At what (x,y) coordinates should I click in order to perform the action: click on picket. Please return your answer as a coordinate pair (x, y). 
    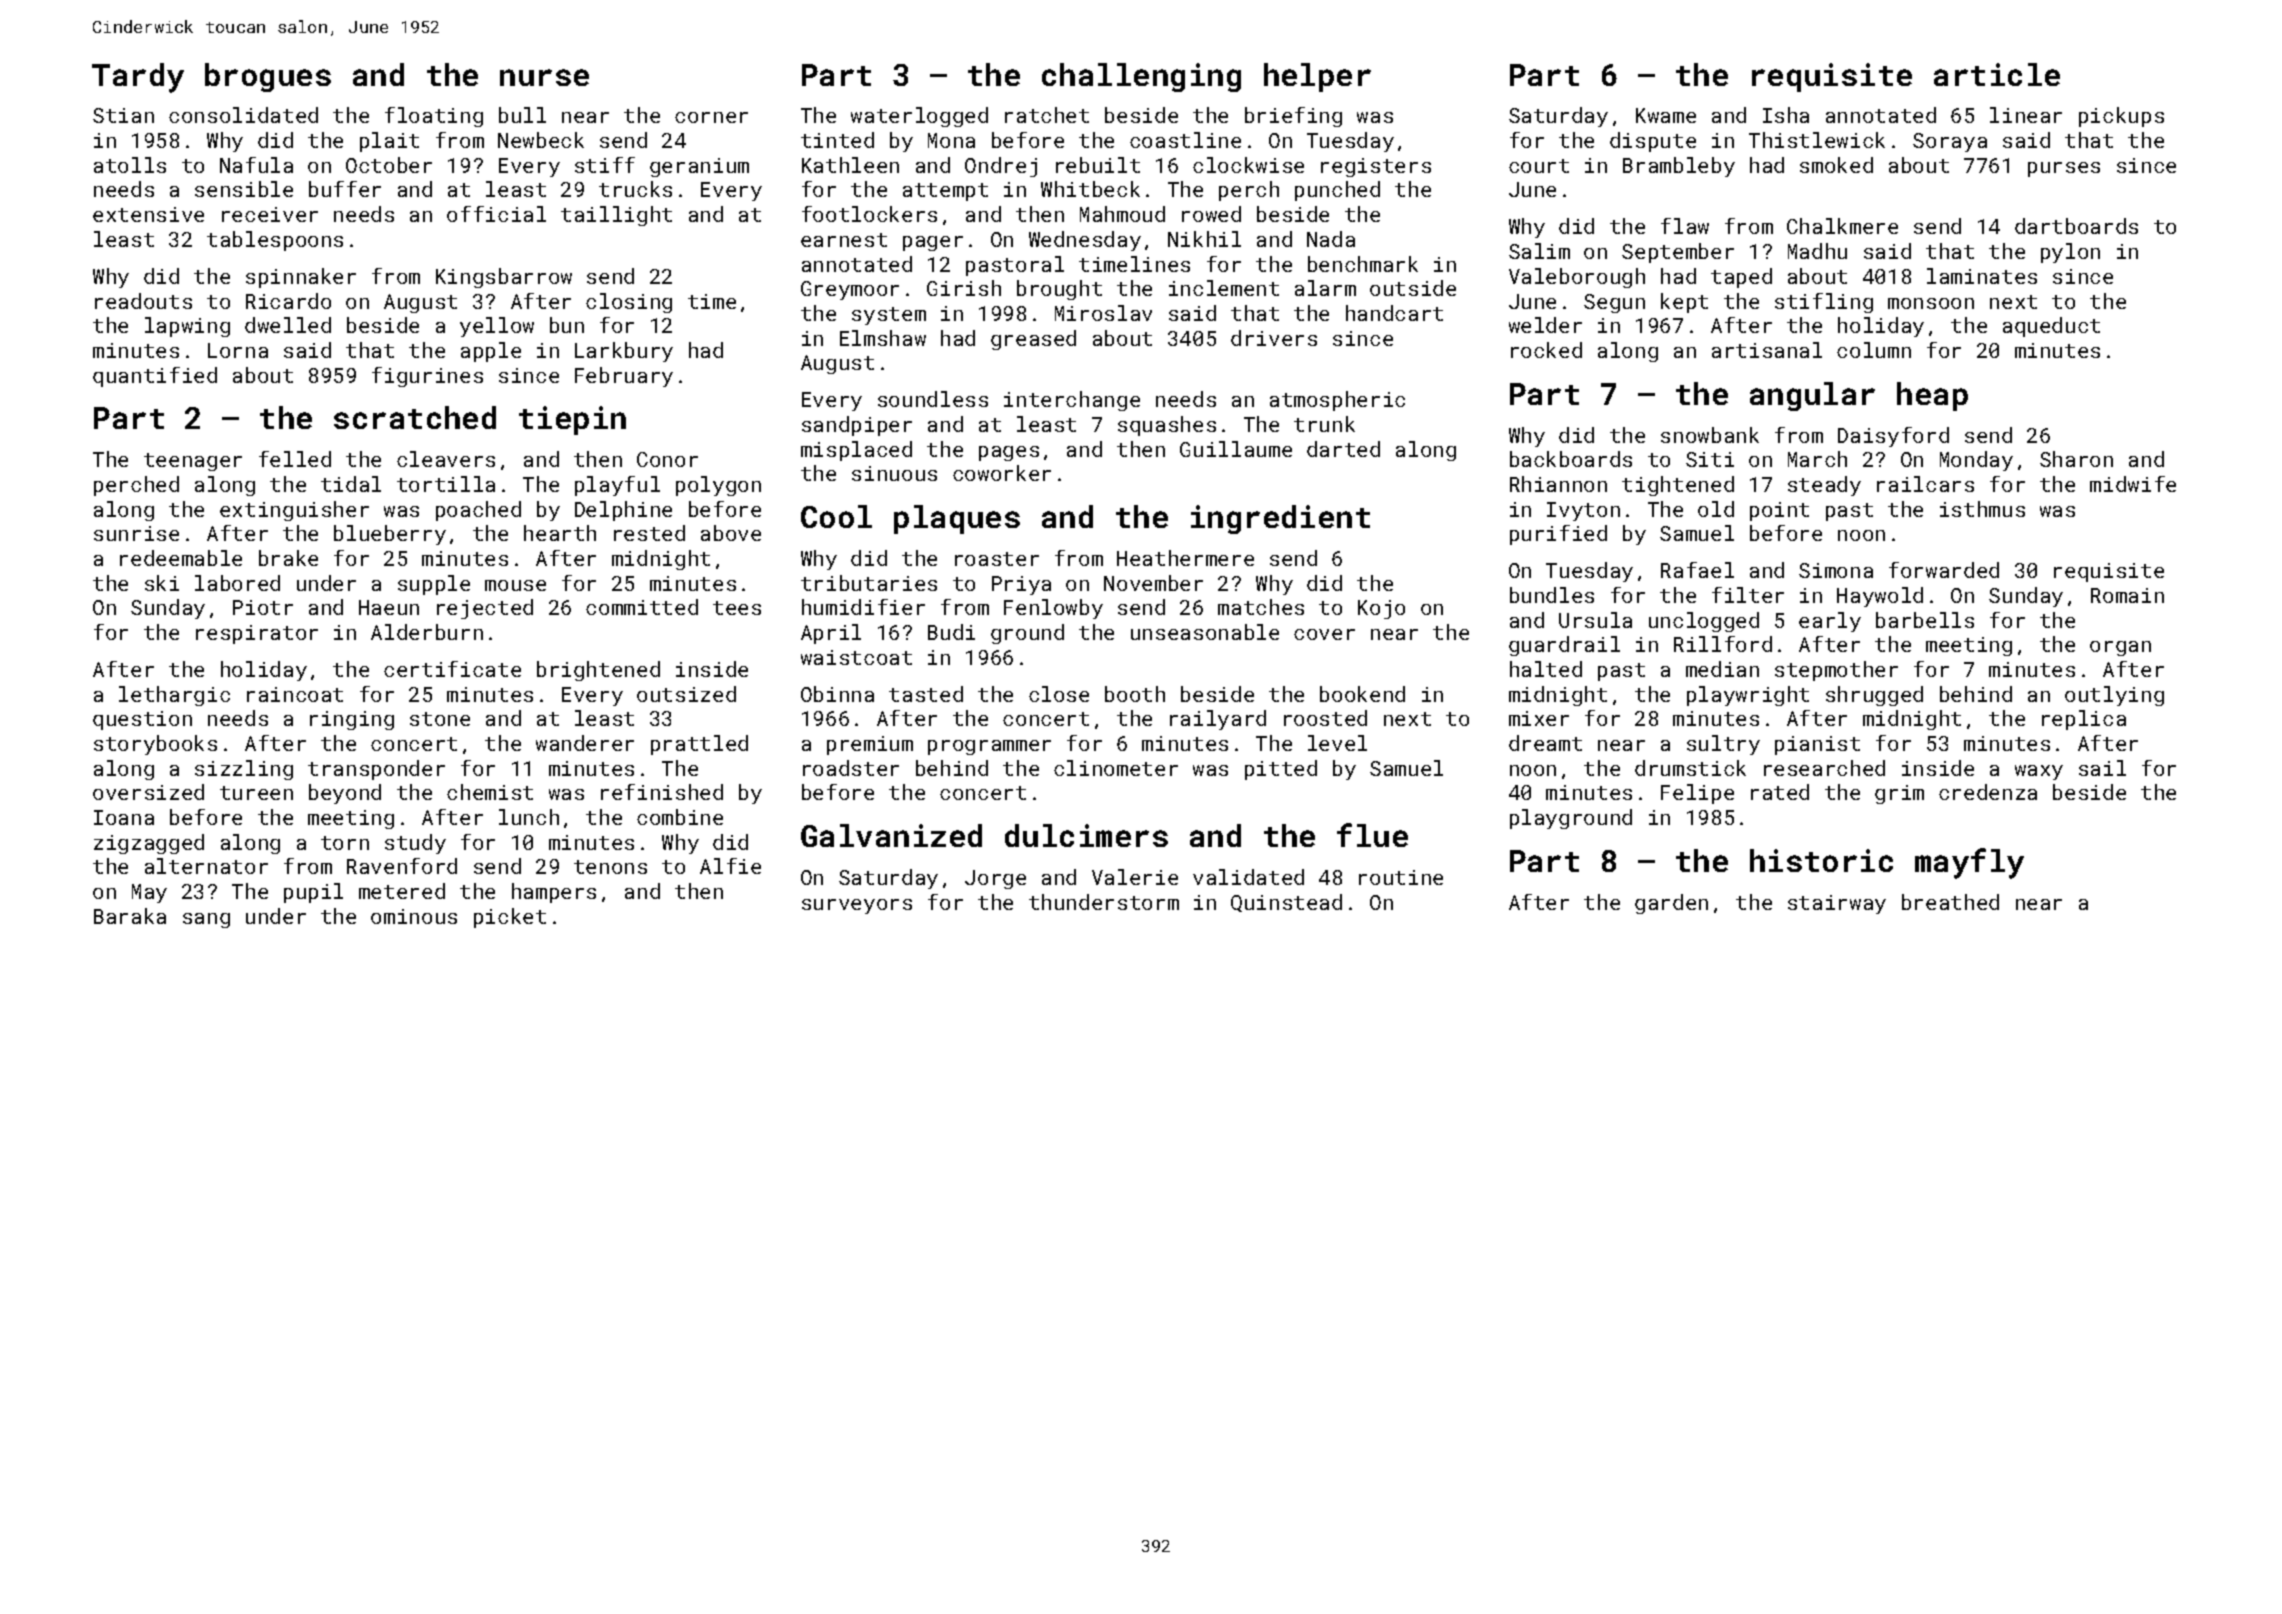
    Looking at the image, I should click on (510, 918).
